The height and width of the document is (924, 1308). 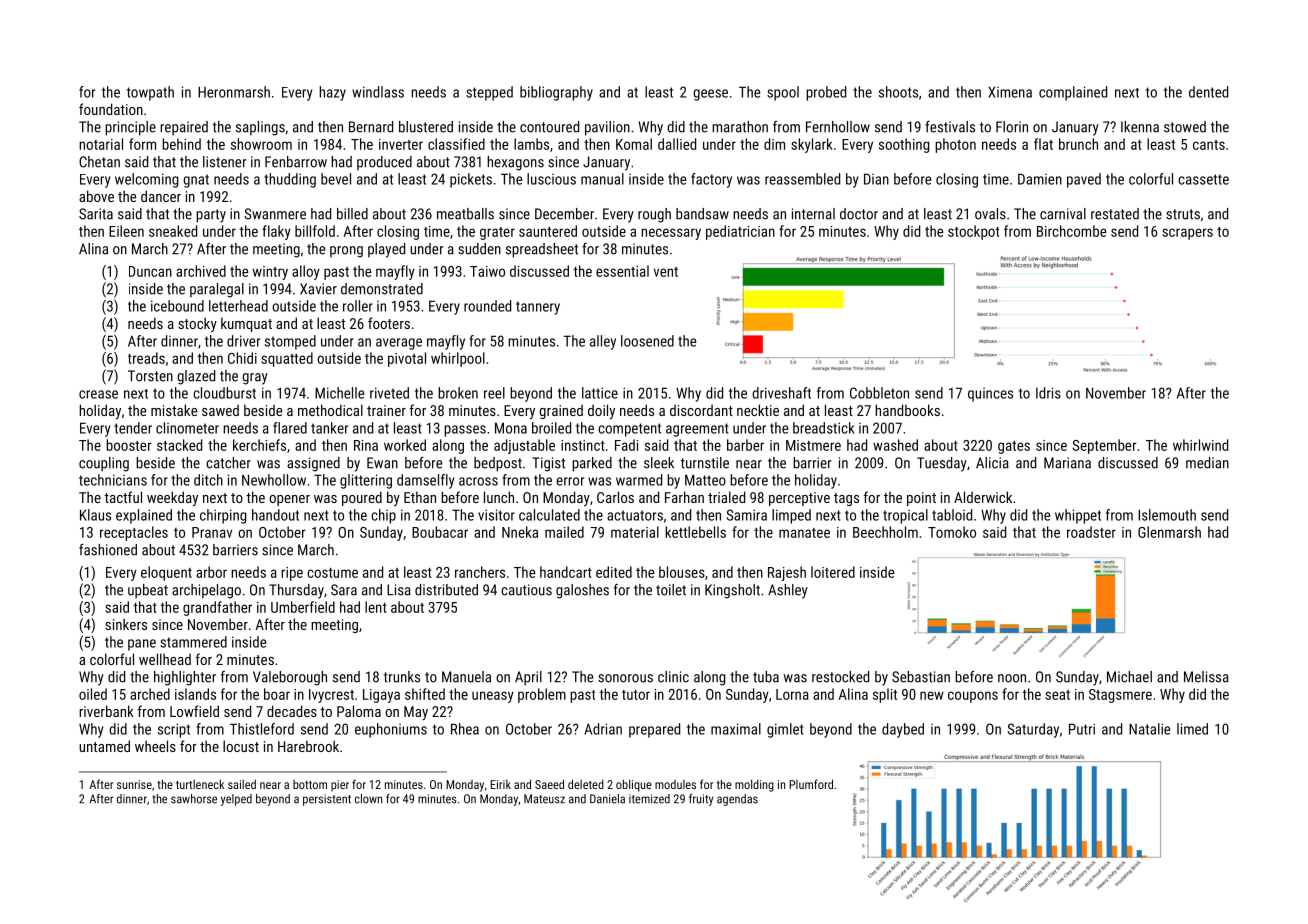 What do you see at coordinates (1010, 92) in the document?
I see `Ximena` at bounding box center [1010, 92].
